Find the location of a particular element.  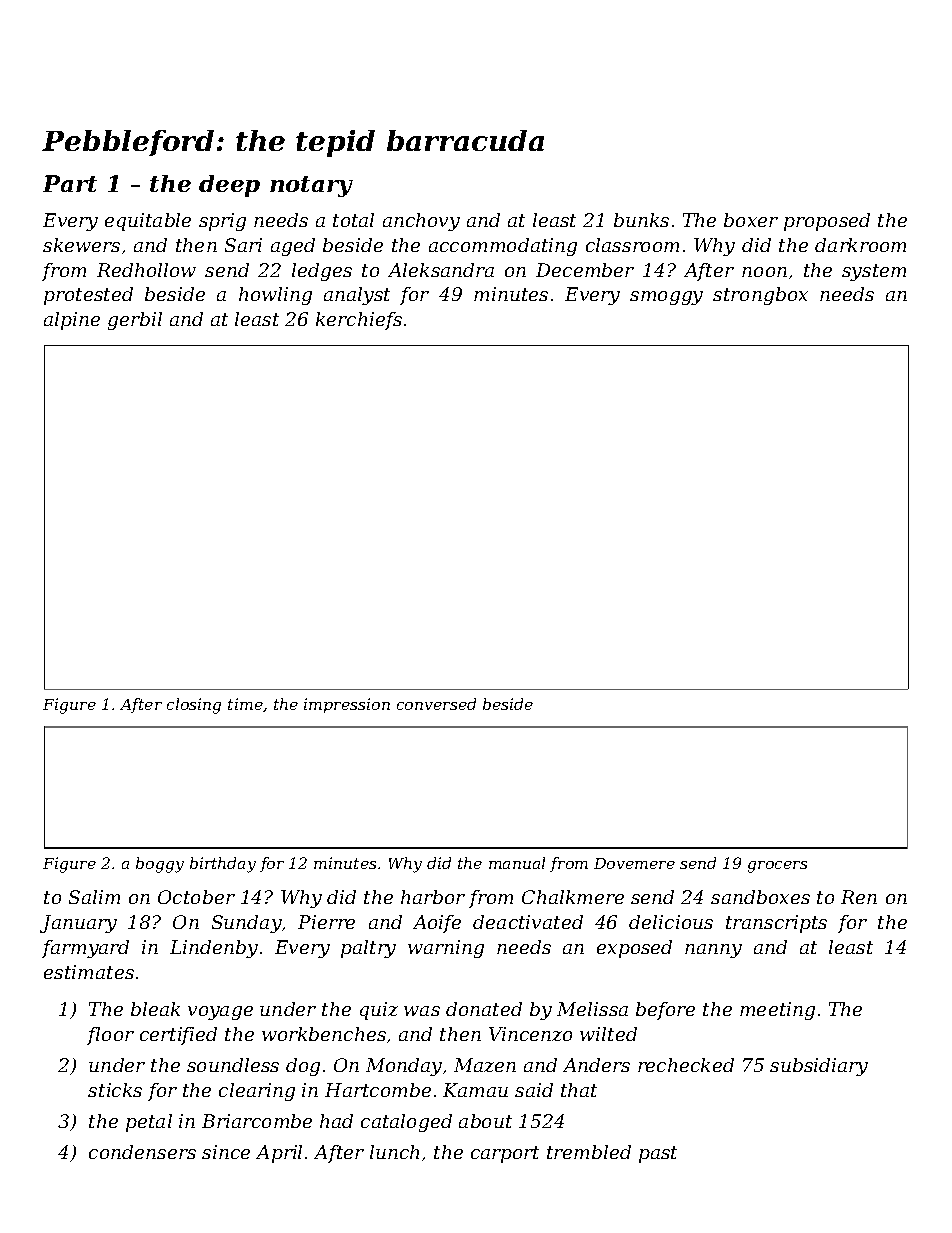

gerbil is located at coordinates (135, 321).
